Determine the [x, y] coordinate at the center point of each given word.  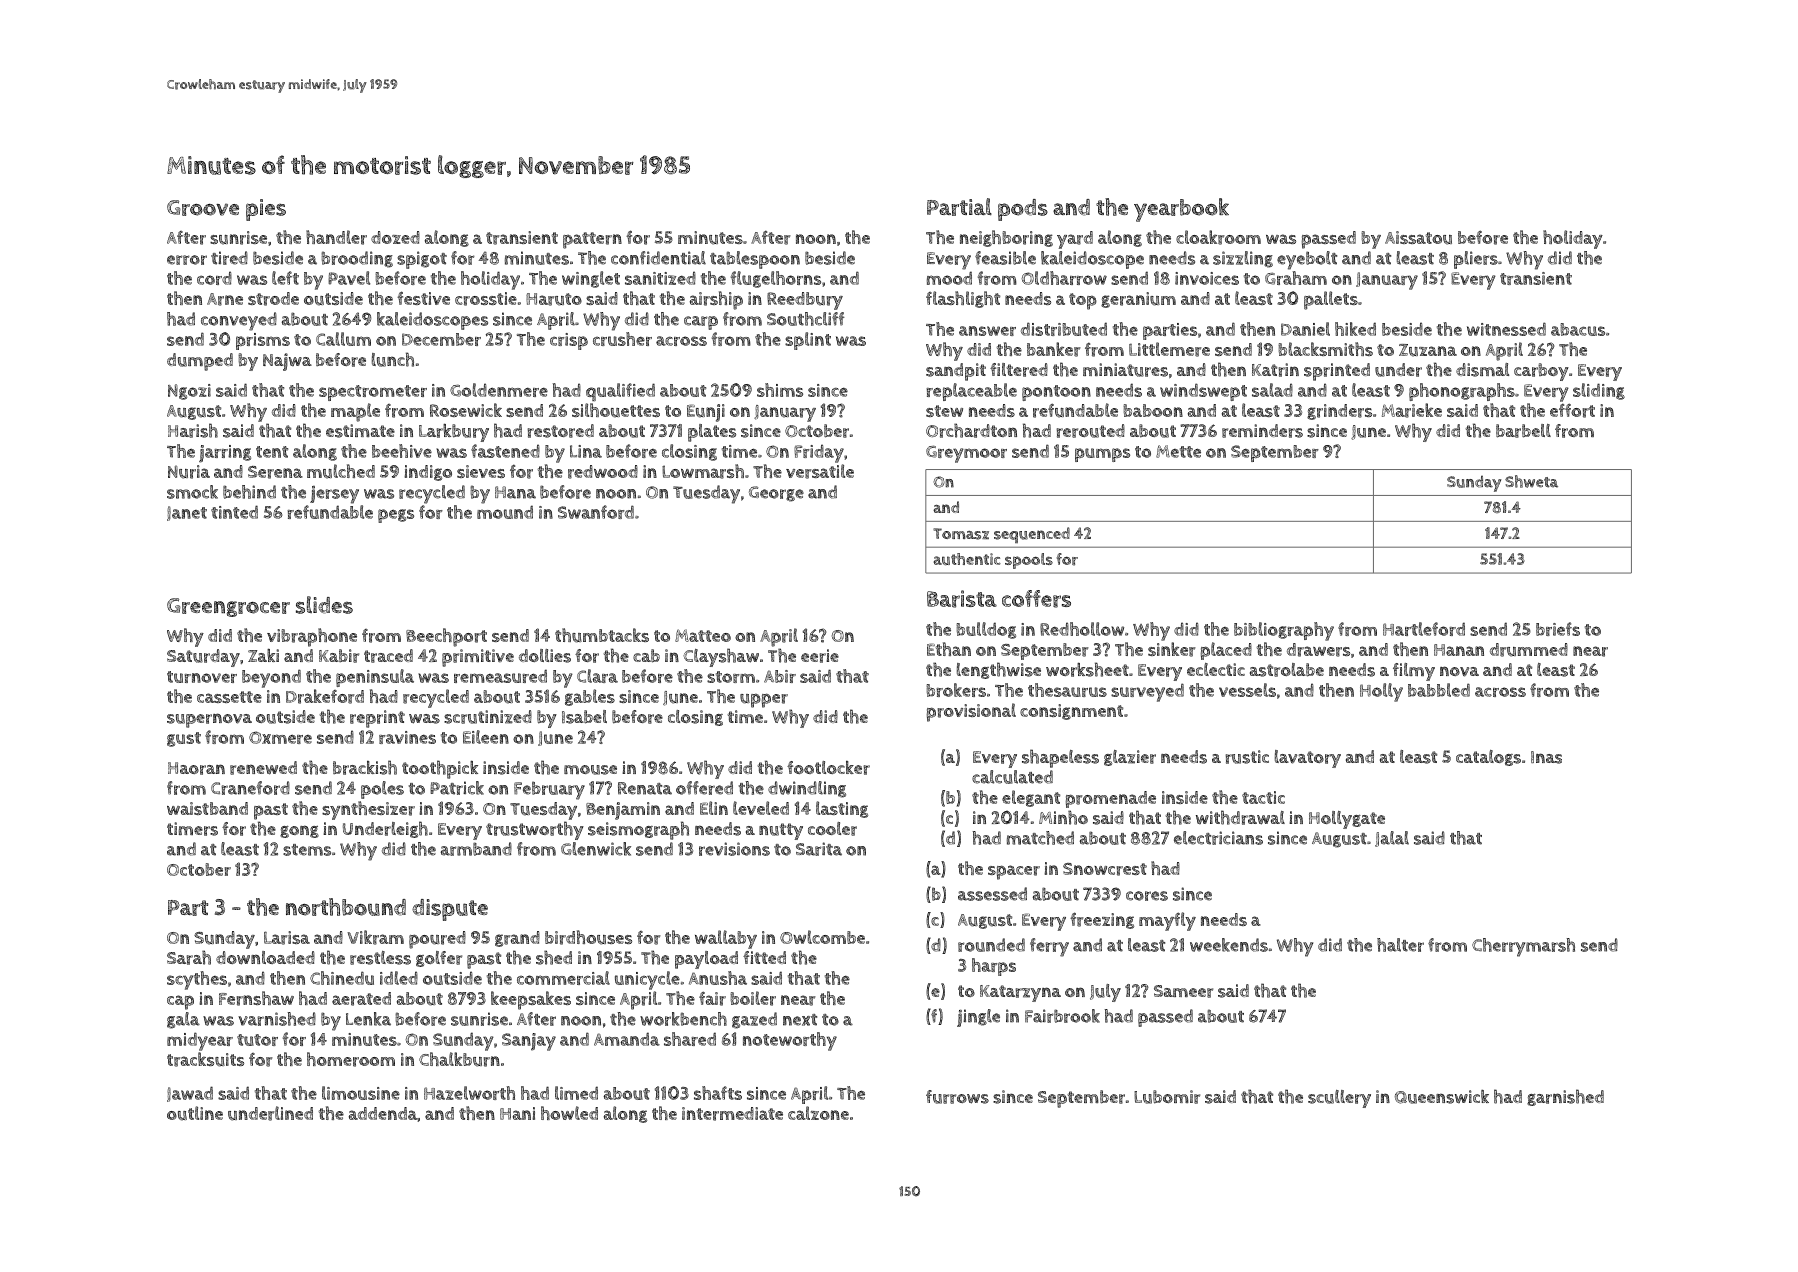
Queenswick [1442, 1097]
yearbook [1181, 210]
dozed [395, 237]
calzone [818, 1113]
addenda [383, 1113]
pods [1023, 210]
